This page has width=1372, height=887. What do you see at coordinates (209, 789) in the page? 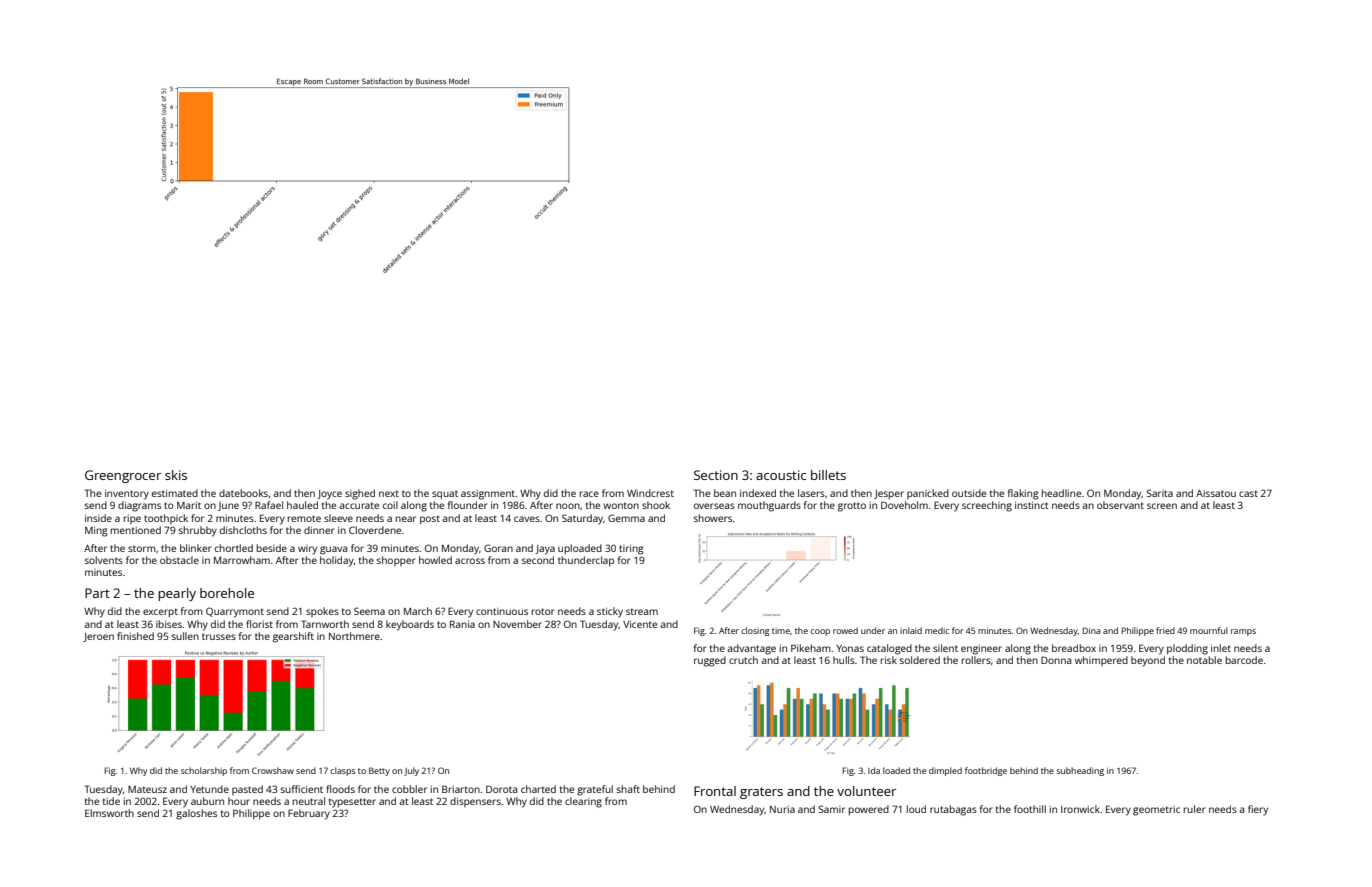
I see `Yetunde` at bounding box center [209, 789].
